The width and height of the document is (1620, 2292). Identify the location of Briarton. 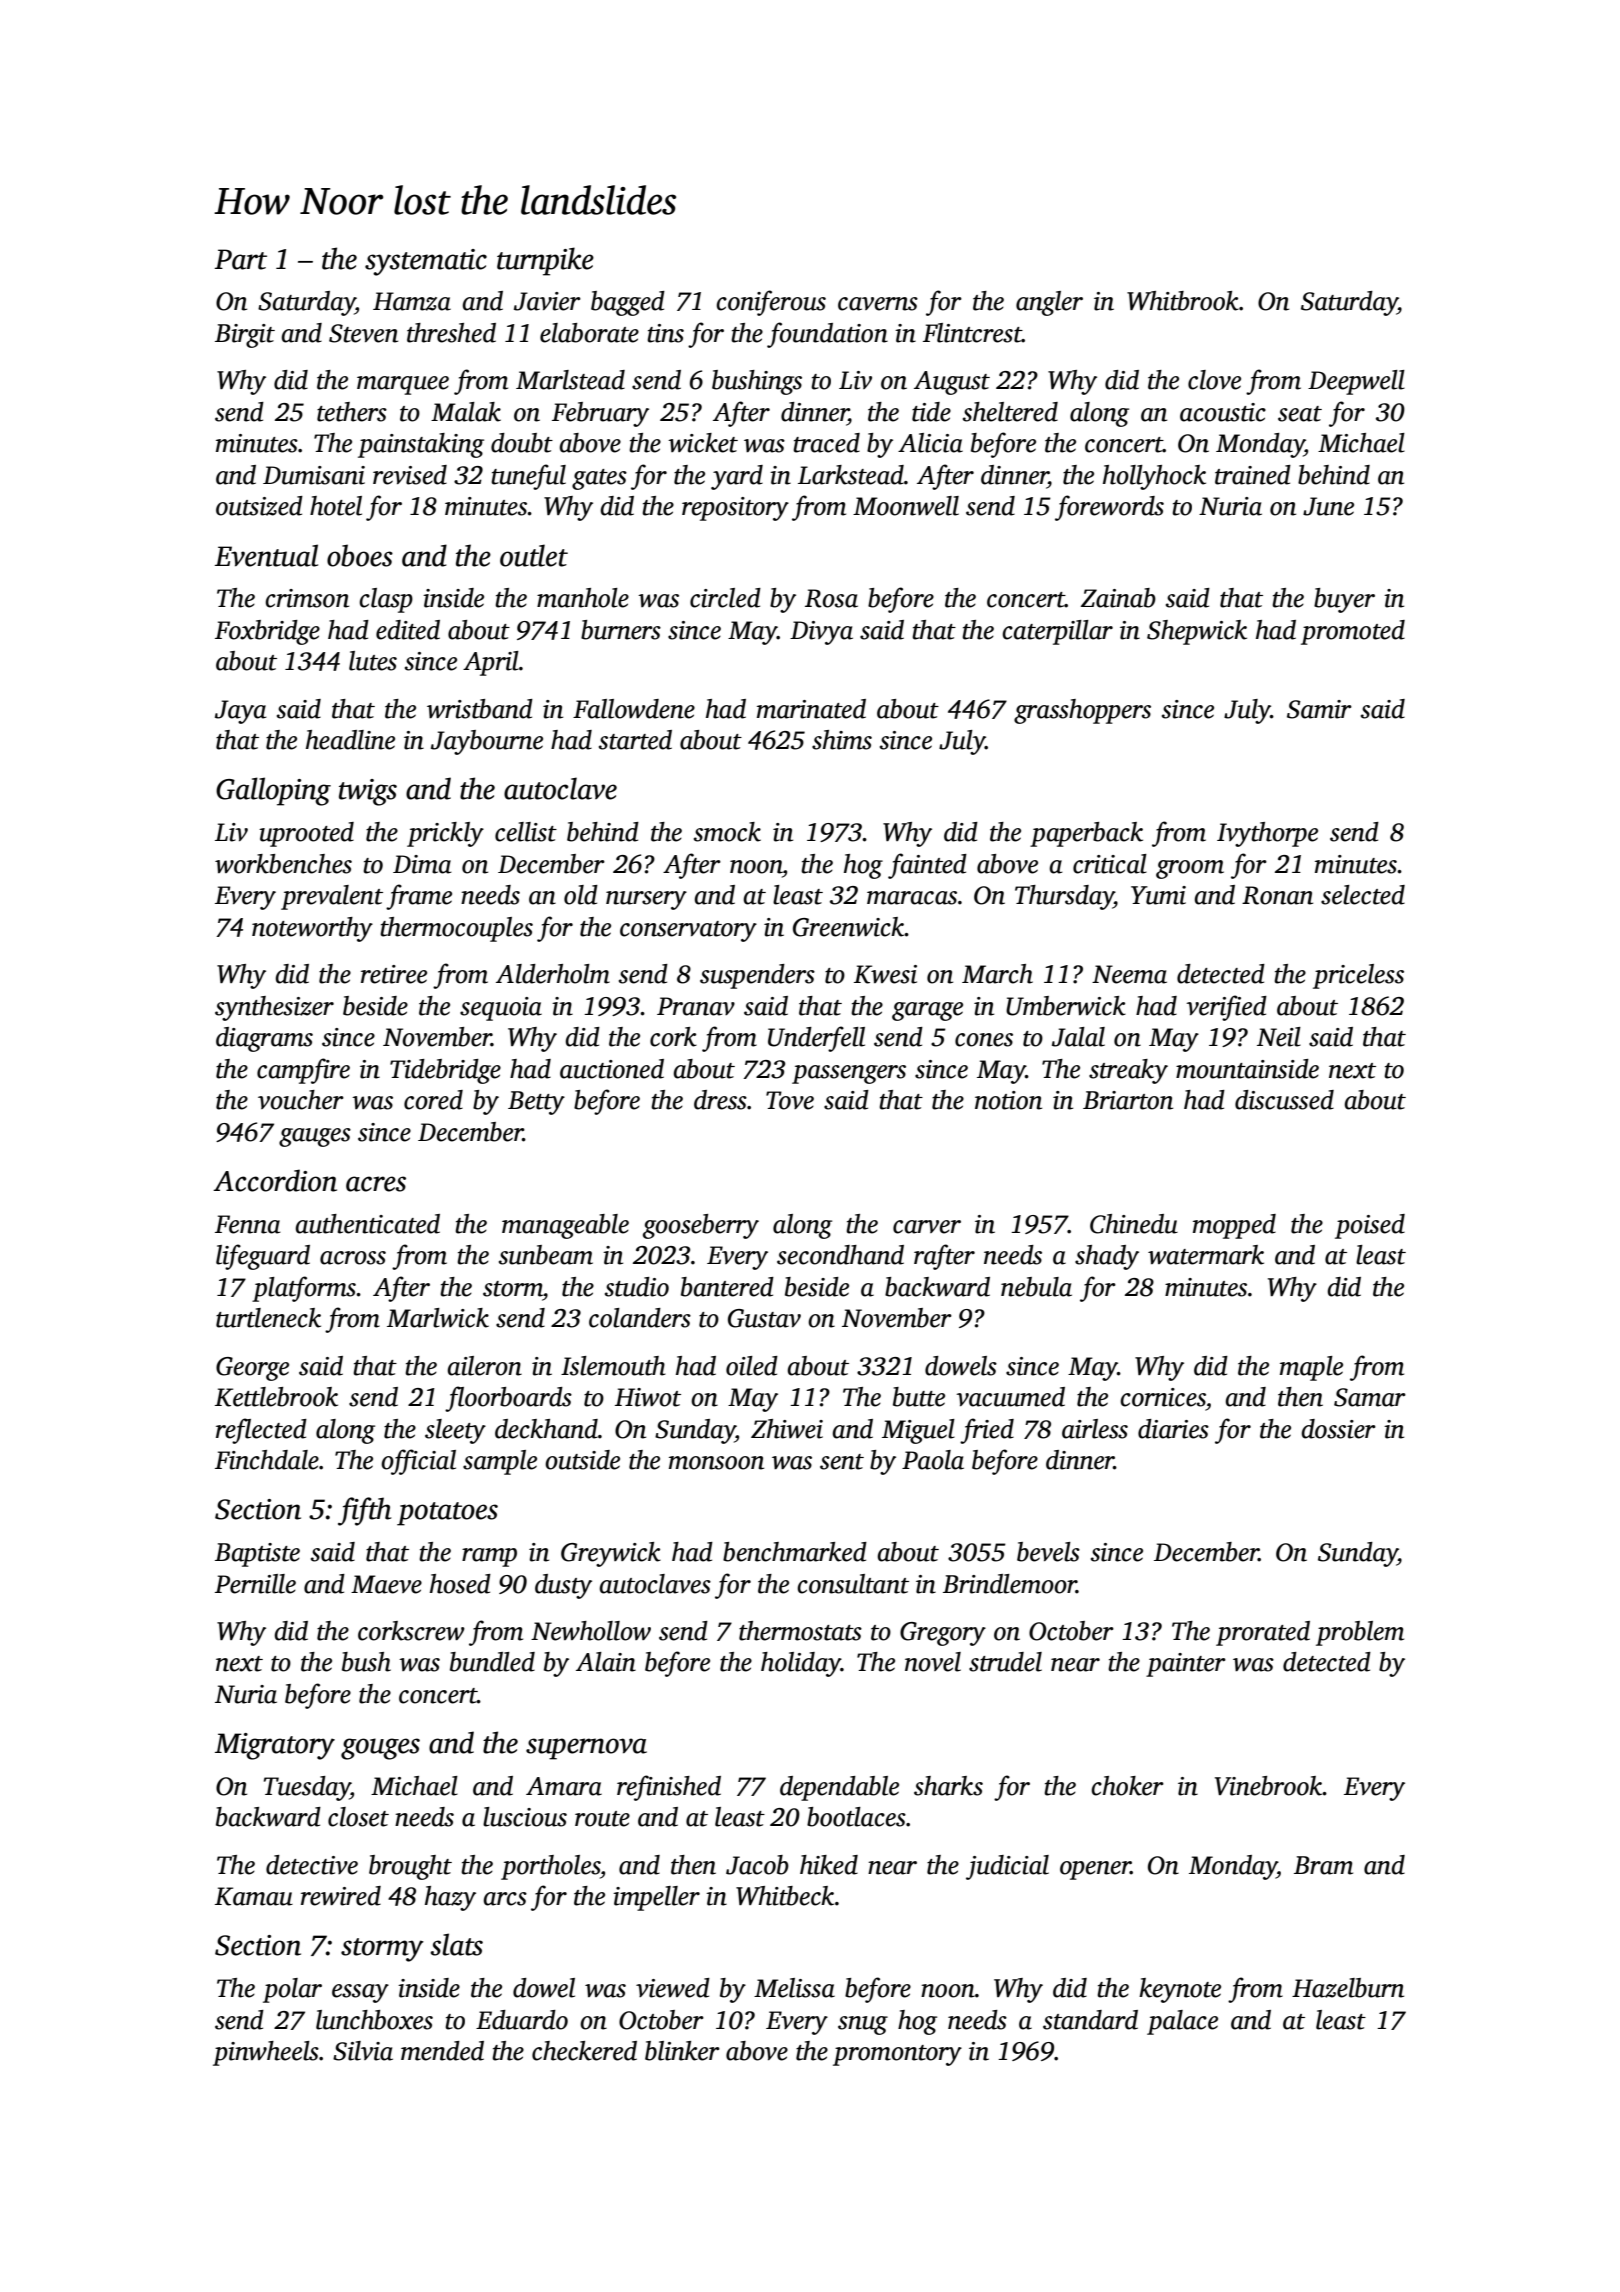
(1128, 1100).
